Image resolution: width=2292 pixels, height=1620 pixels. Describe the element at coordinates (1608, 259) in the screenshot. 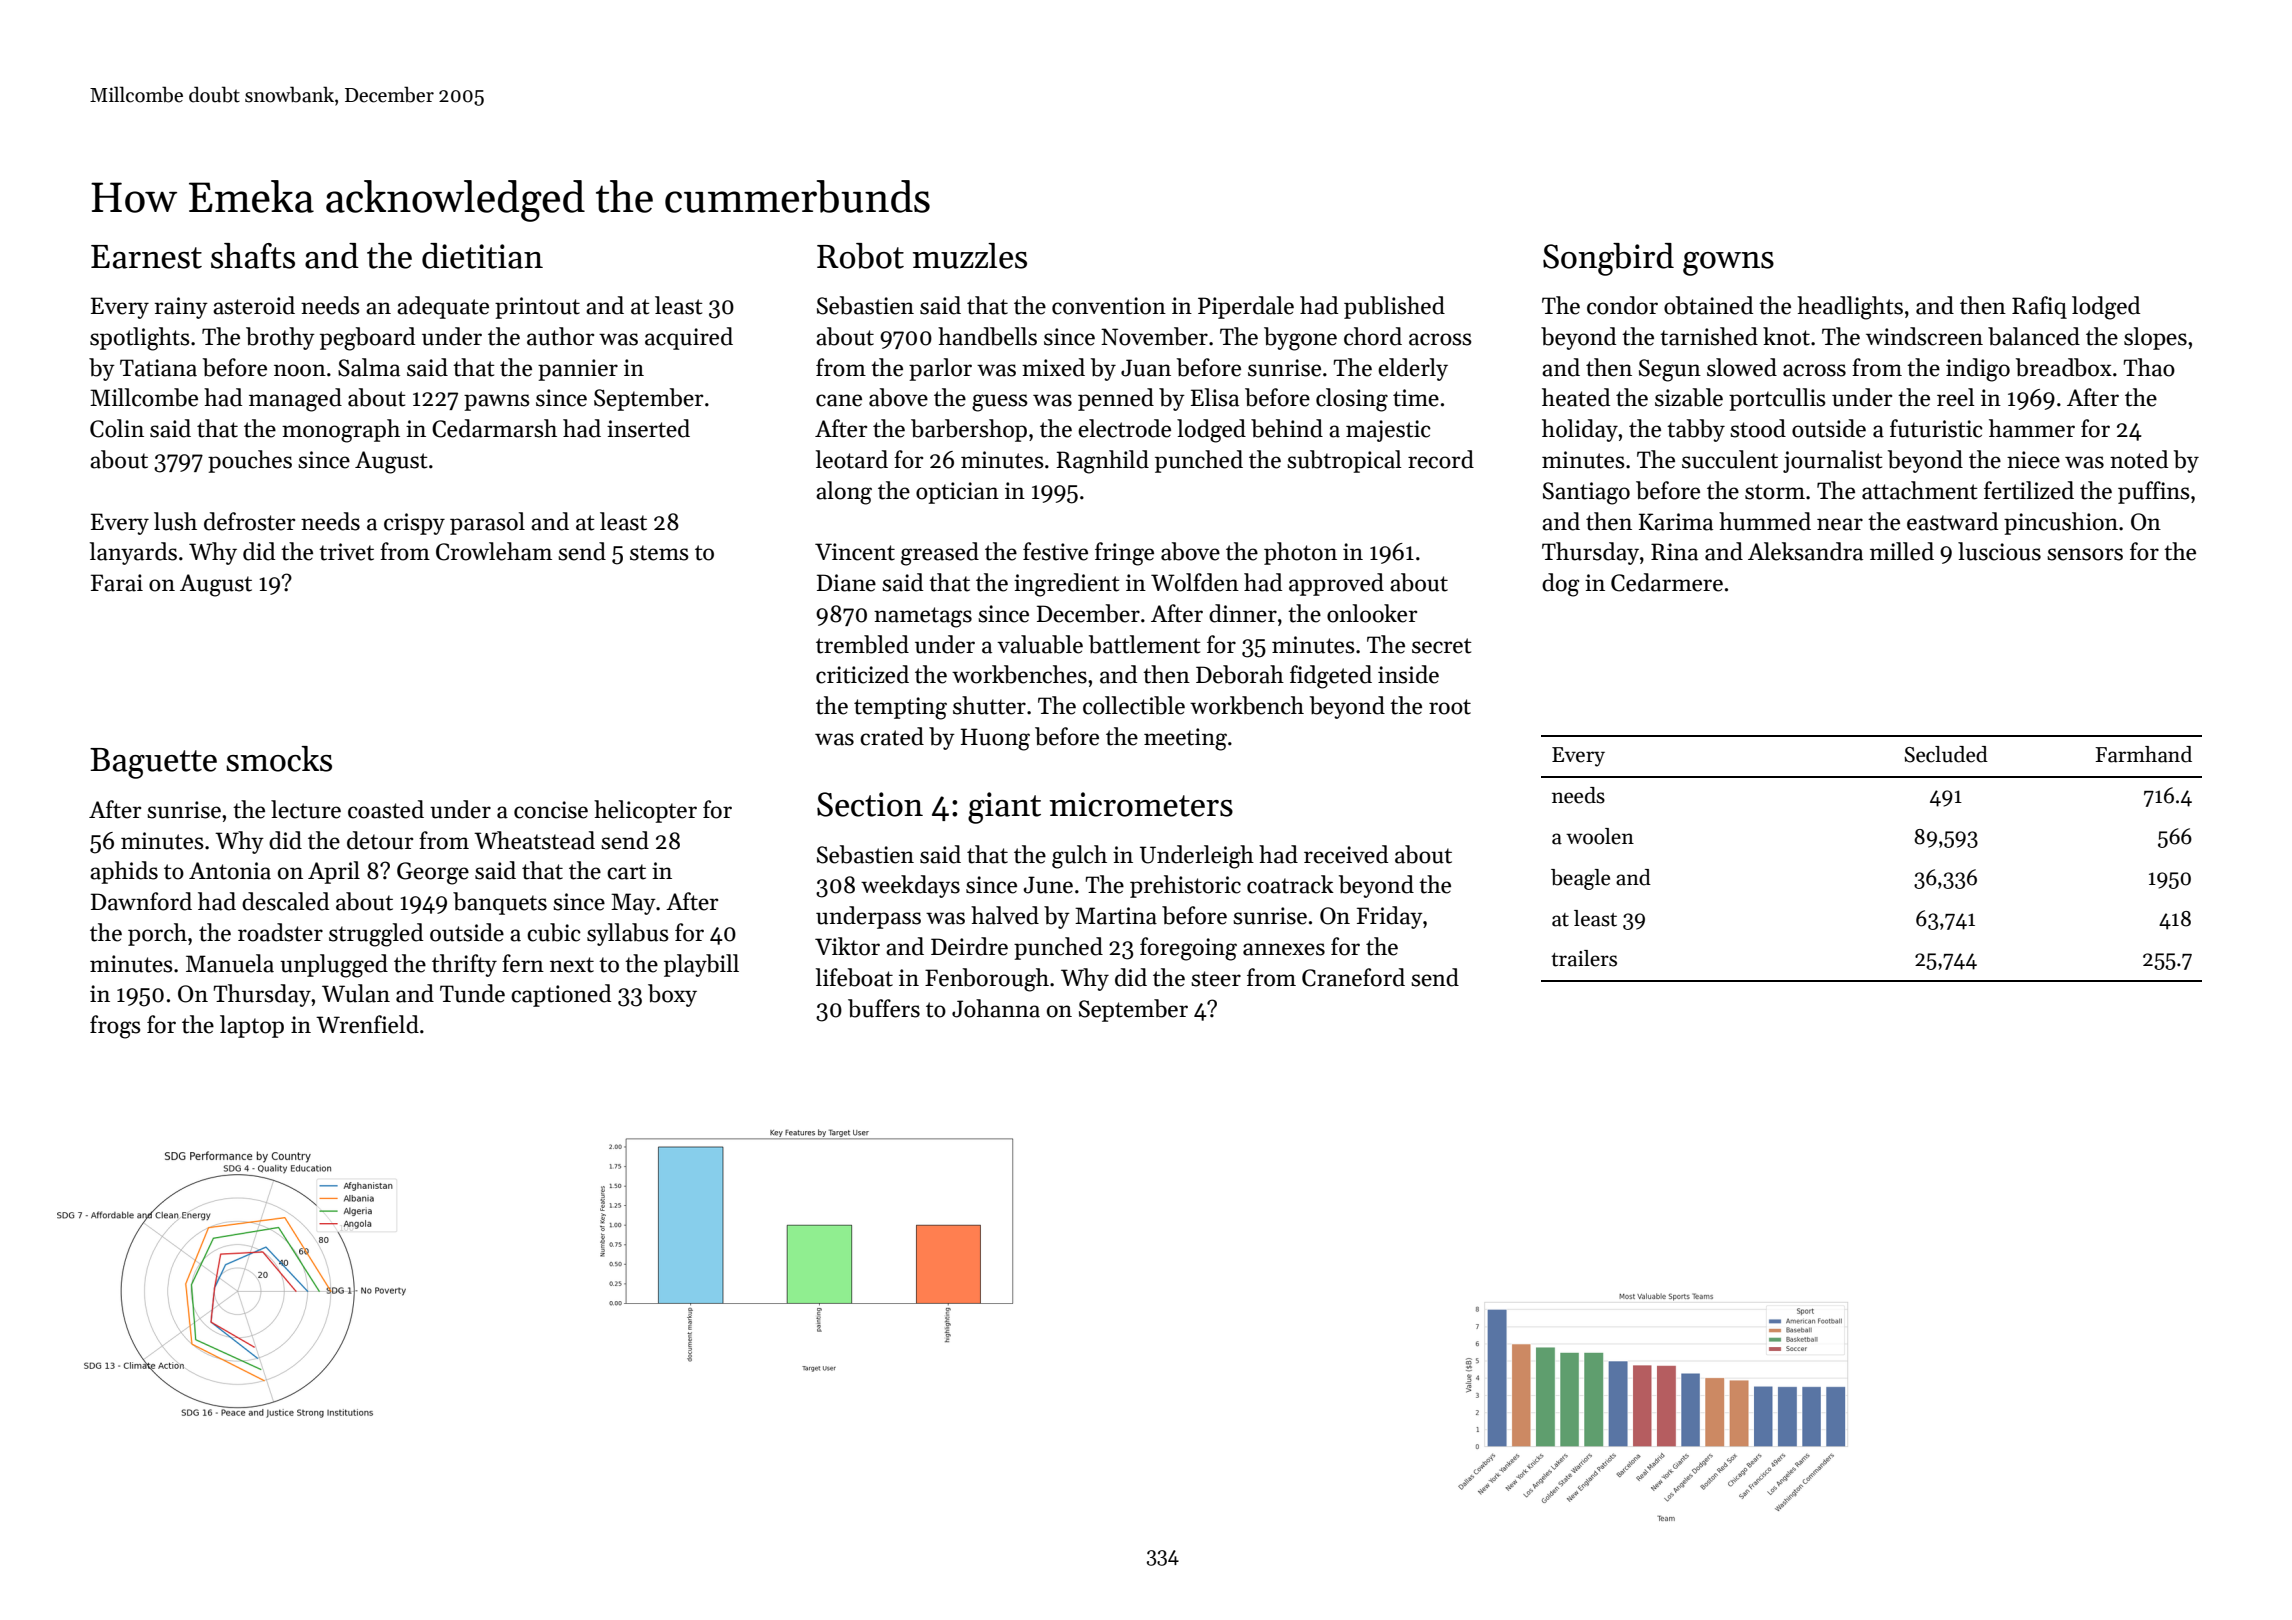

I see `Songbird` at that location.
